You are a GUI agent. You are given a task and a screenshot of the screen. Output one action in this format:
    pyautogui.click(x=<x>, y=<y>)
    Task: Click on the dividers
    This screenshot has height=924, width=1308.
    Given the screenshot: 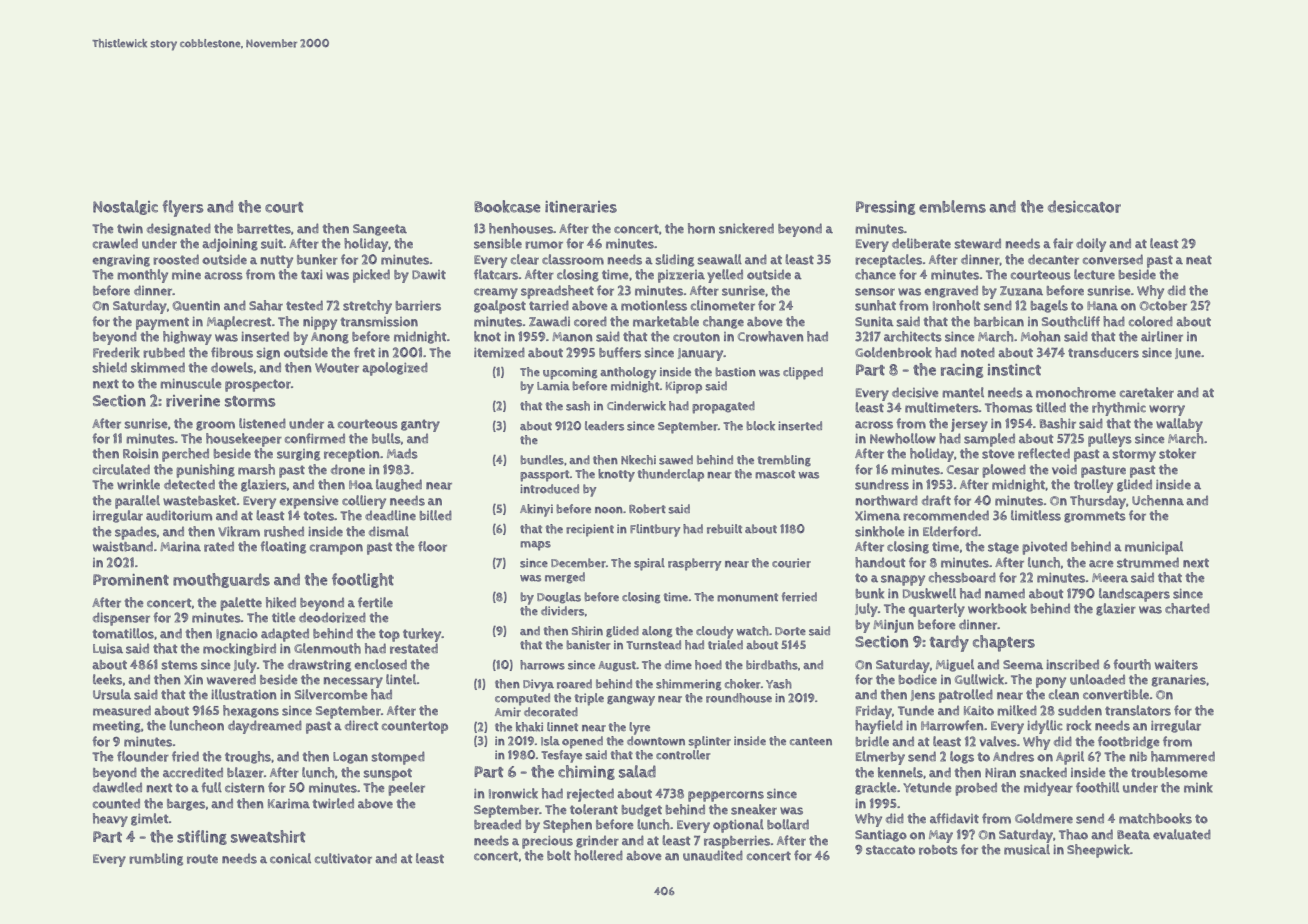 What is the action you would take?
    pyautogui.click(x=563, y=611)
